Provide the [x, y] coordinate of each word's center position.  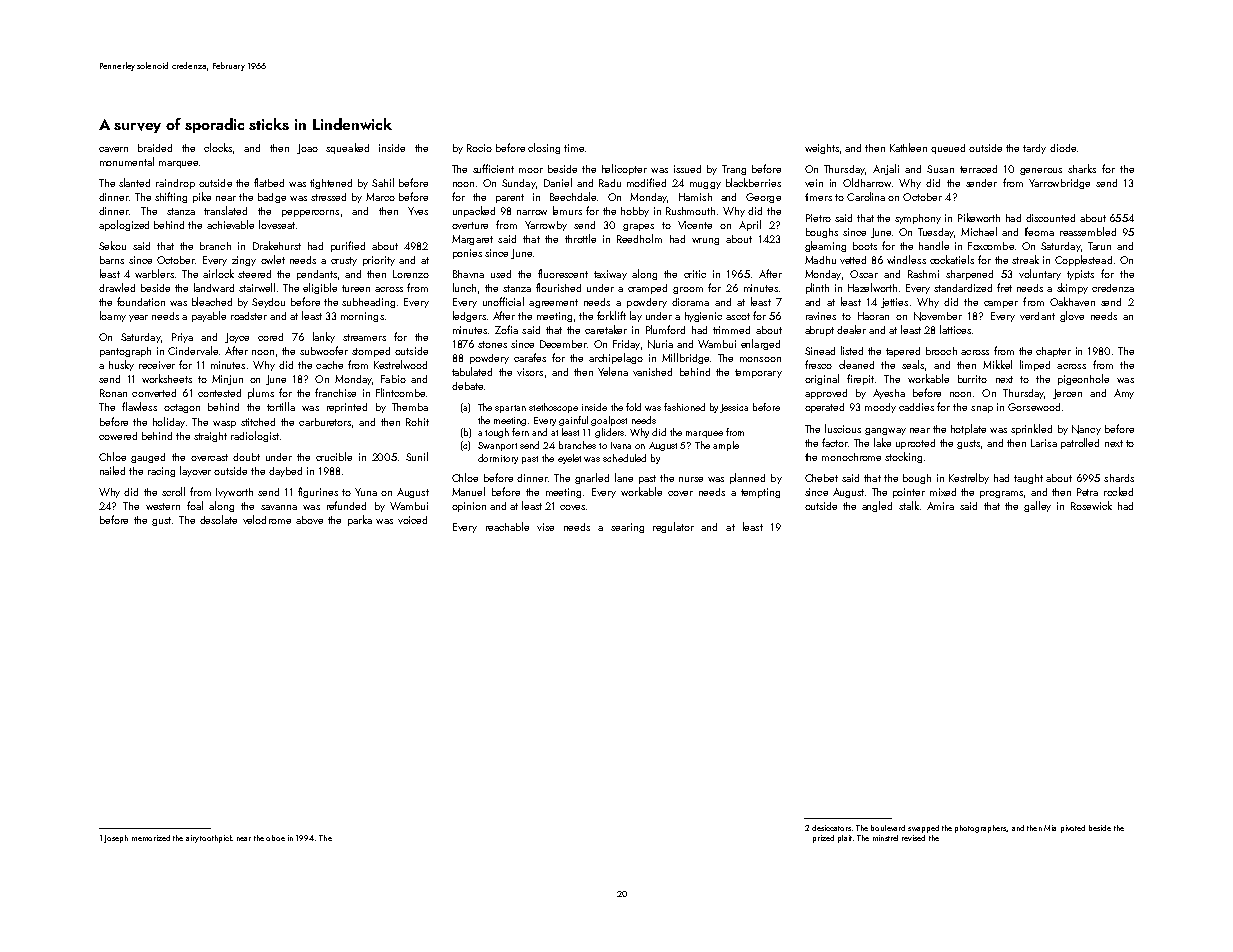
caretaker [606, 329]
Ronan [113, 393]
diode [1063, 148]
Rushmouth [690, 211]
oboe [275, 838]
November [938, 316]
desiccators [831, 828]
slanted [134, 182]
